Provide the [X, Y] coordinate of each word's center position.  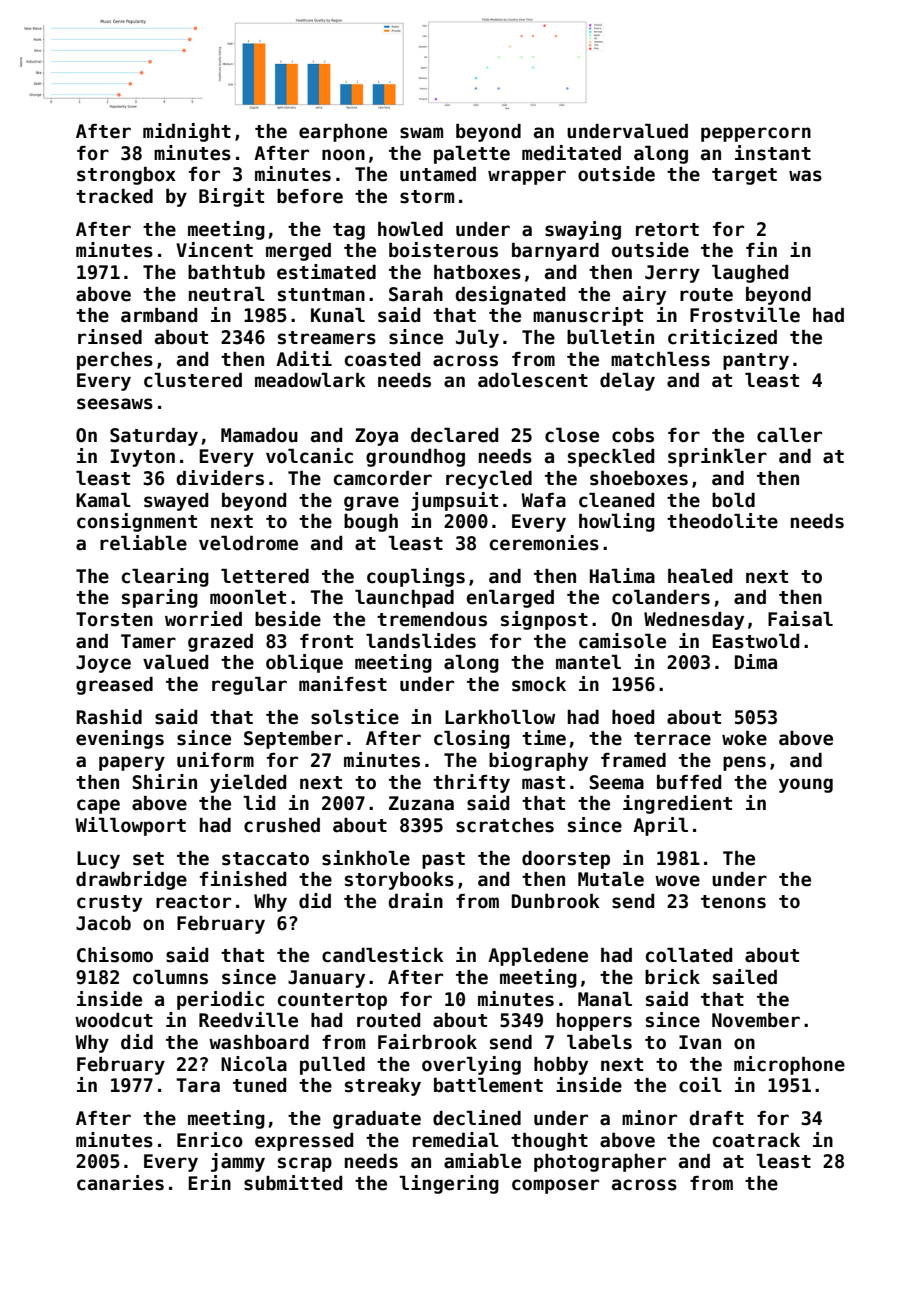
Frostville [745, 315]
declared [454, 435]
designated [510, 295]
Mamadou [259, 435]
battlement [488, 1085]
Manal [605, 999]
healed [700, 576]
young [806, 785]
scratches [505, 825]
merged [298, 252]
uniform [215, 760]
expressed [304, 1142]
